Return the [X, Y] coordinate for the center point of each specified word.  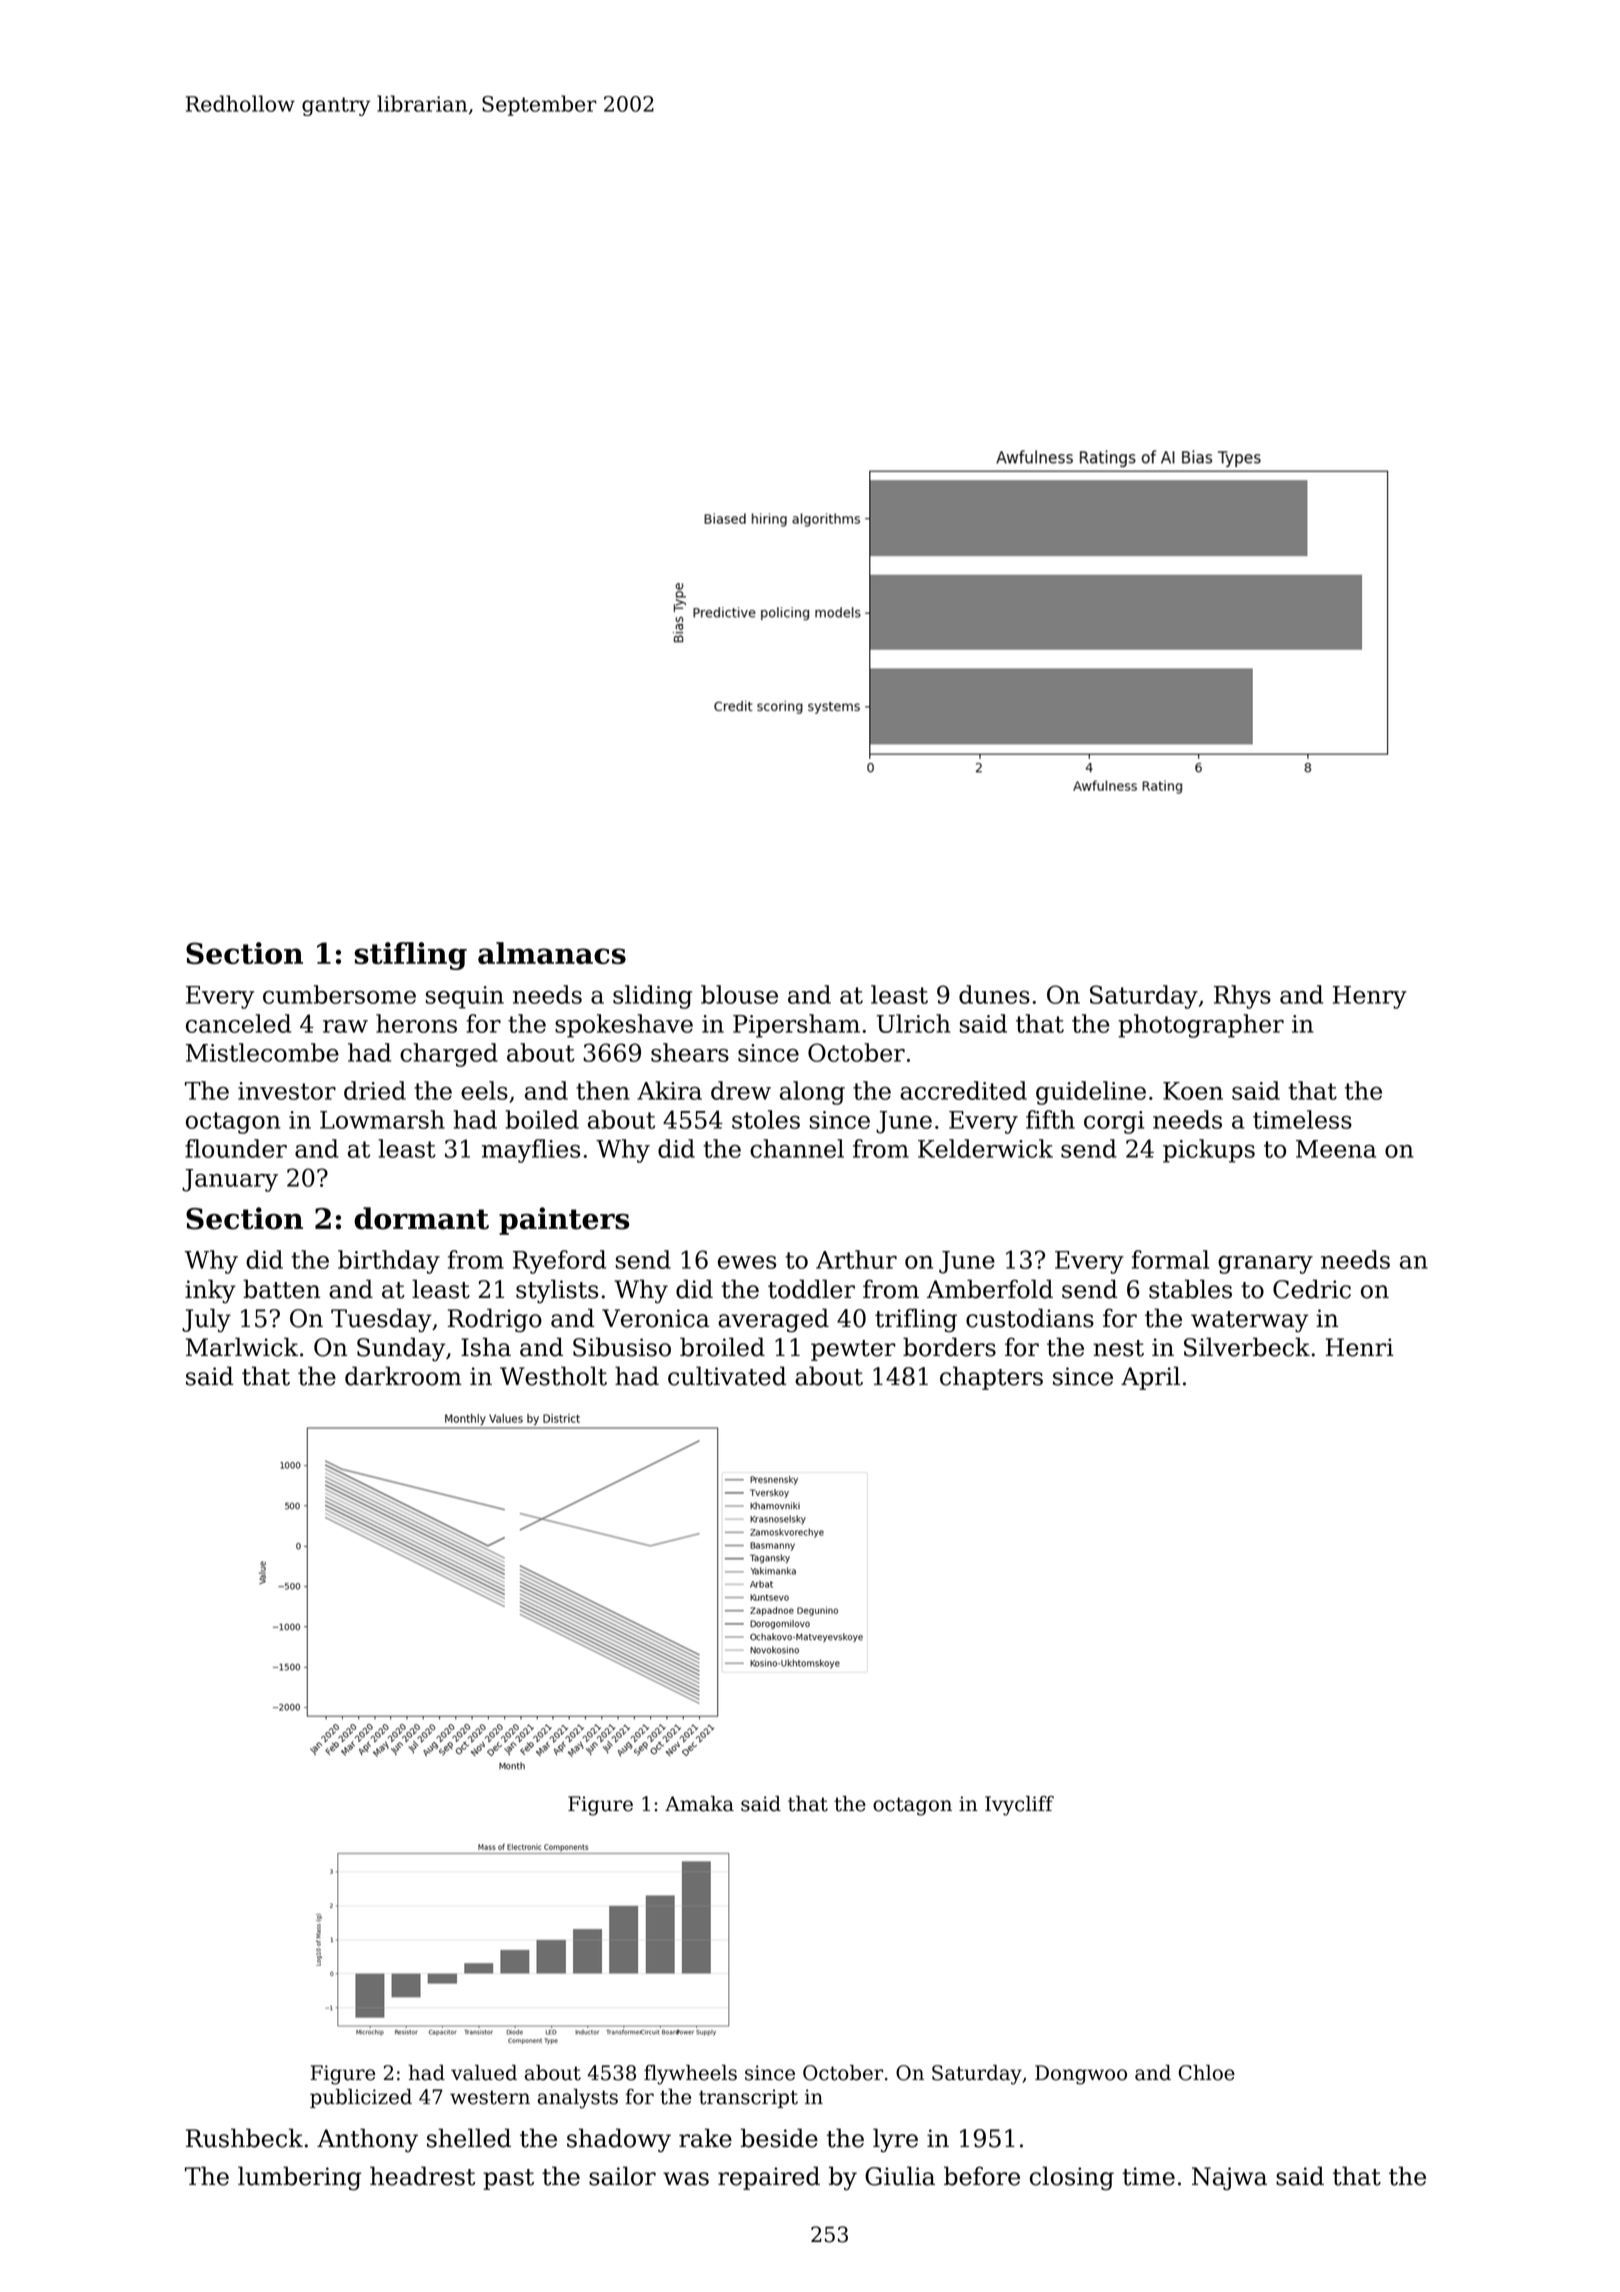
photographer [1201, 1026]
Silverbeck [1247, 1347]
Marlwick [242, 1347]
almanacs [552, 953]
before [982, 2176]
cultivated [727, 1376]
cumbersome [339, 994]
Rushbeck [244, 2138]
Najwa [1229, 2179]
